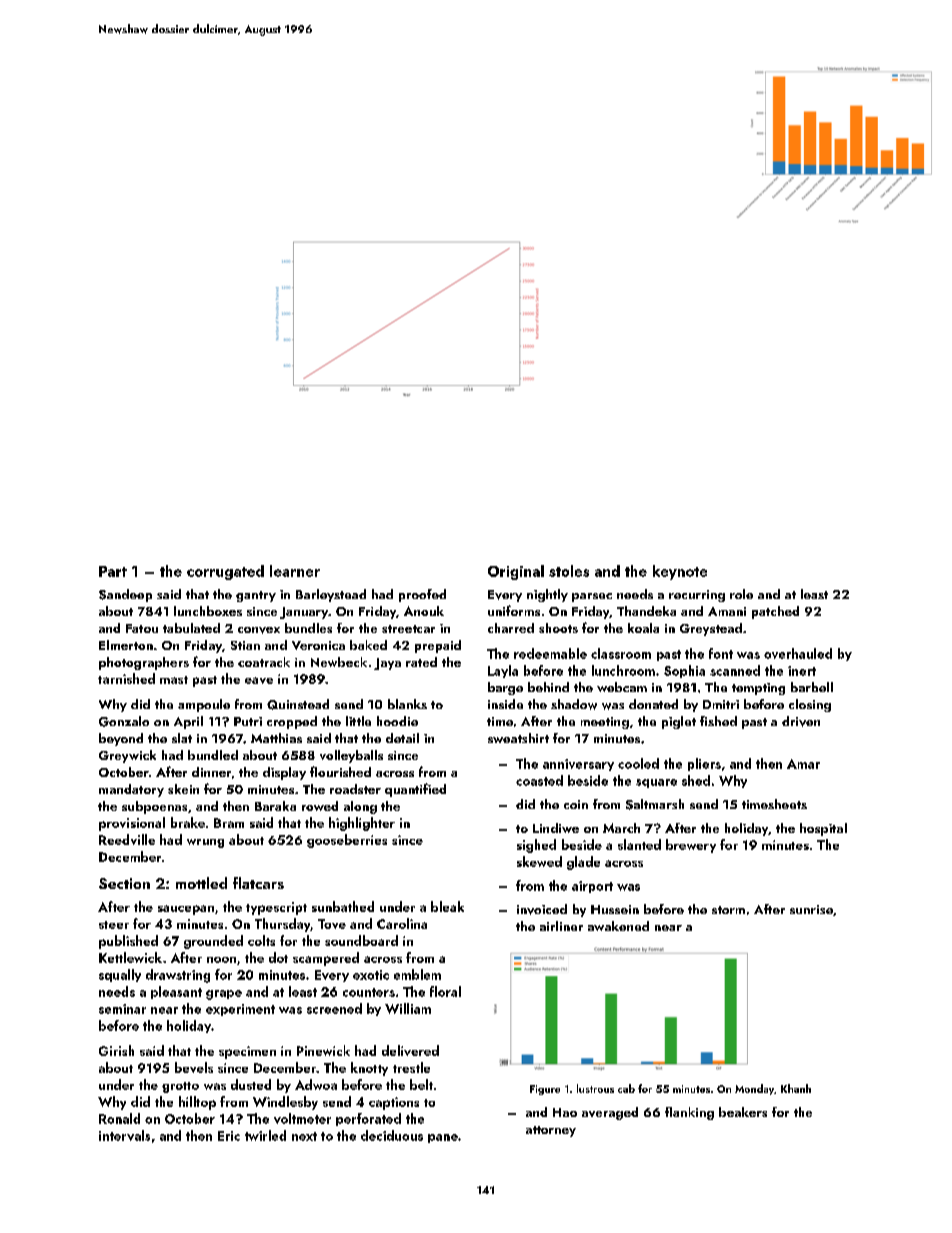  I want to click on Elmerton, so click(126, 645).
